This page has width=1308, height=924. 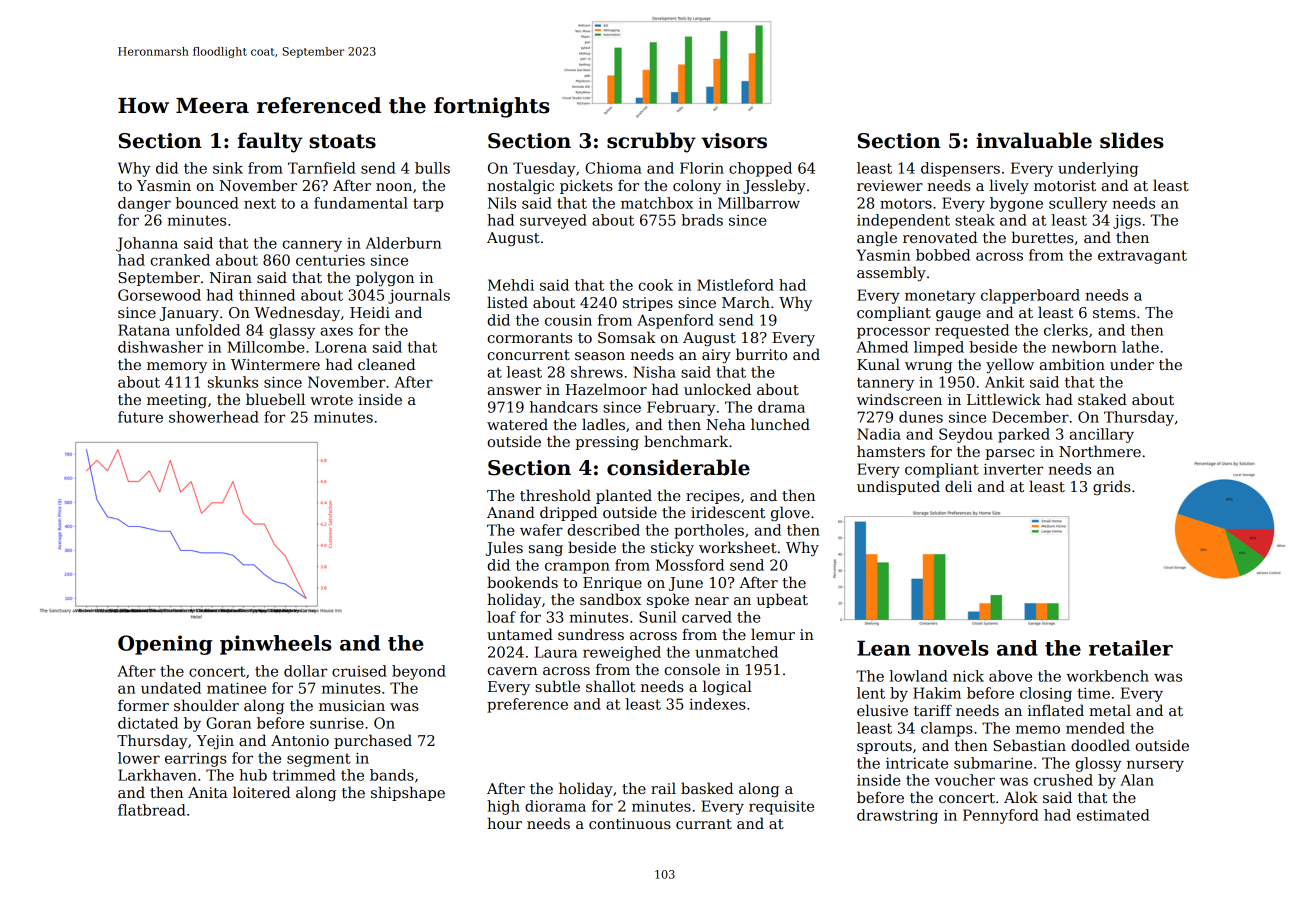 I want to click on lowland, so click(x=918, y=676).
